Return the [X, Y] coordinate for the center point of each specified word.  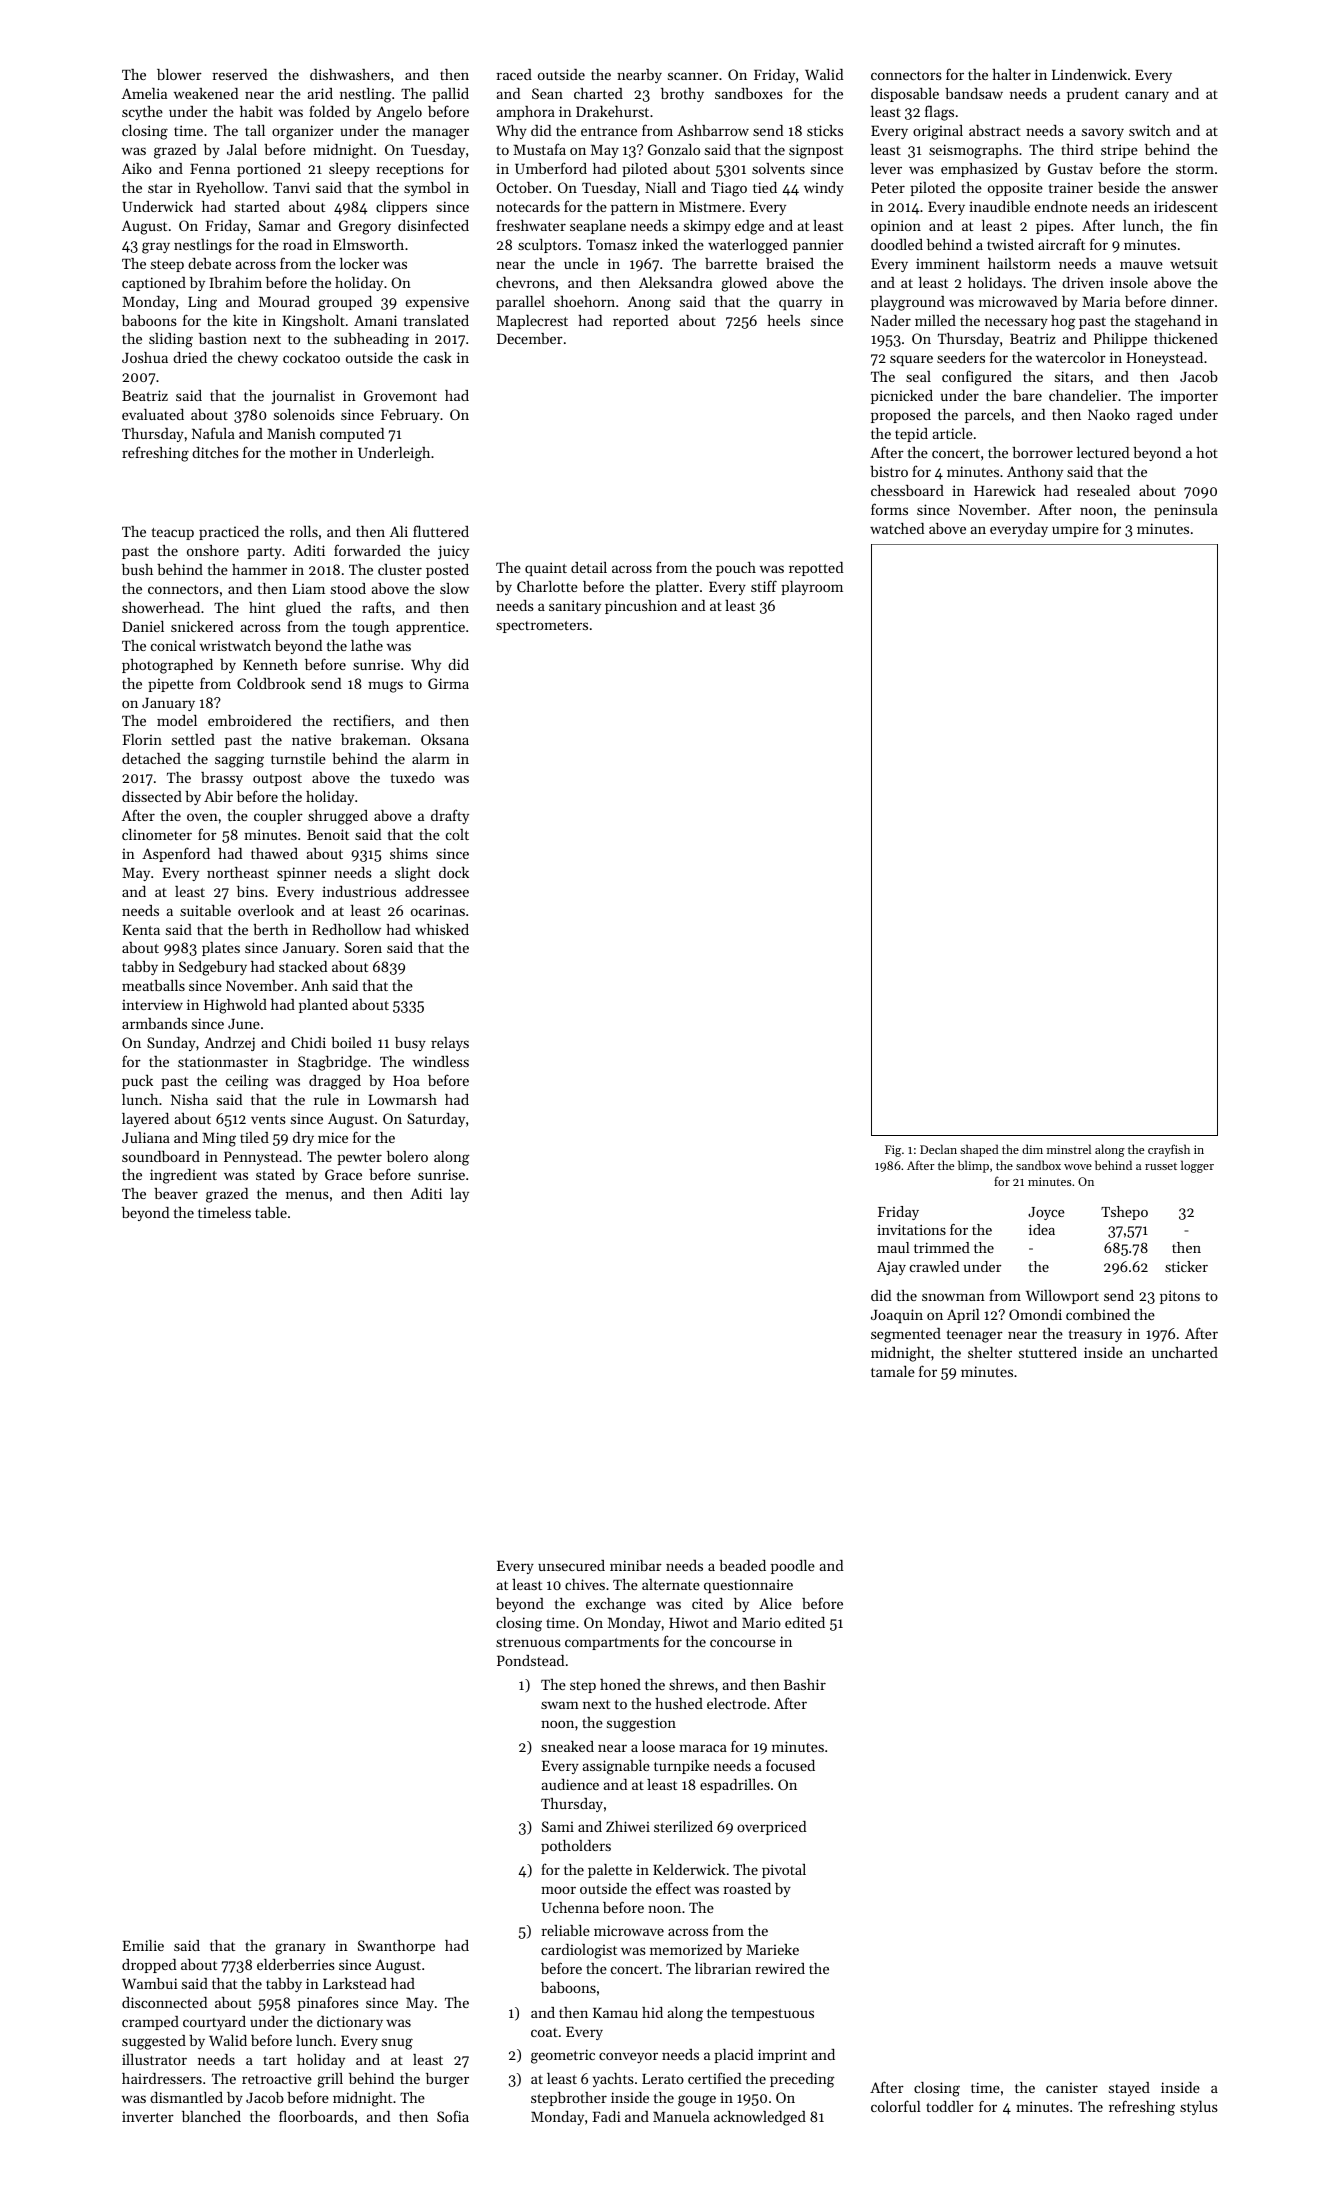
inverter [148, 2116]
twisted [1010, 244]
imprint [782, 2056]
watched [897, 528]
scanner [693, 76]
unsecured [571, 1565]
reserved [239, 74]
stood [348, 588]
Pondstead [530, 1660]
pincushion [641, 607]
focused [790, 1765]
